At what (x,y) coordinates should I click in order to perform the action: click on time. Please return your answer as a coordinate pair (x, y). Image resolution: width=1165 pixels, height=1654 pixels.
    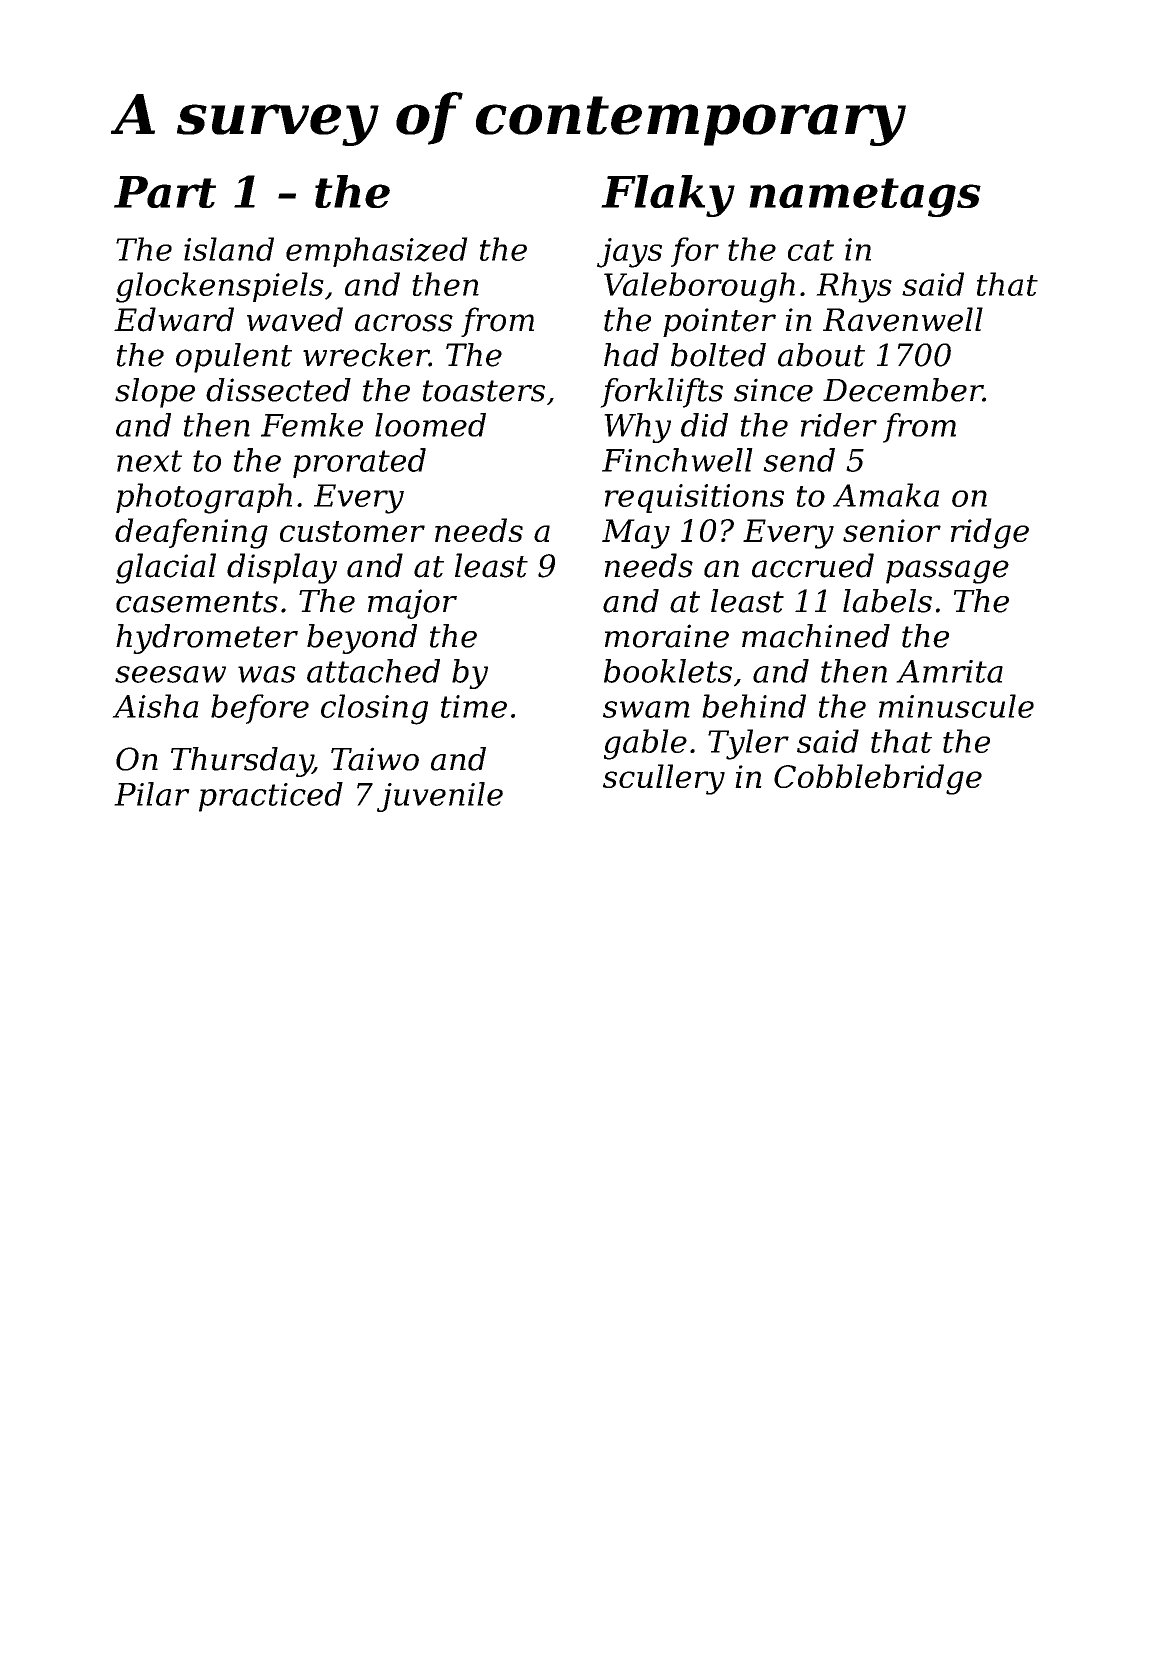
    Looking at the image, I should click on (474, 706).
